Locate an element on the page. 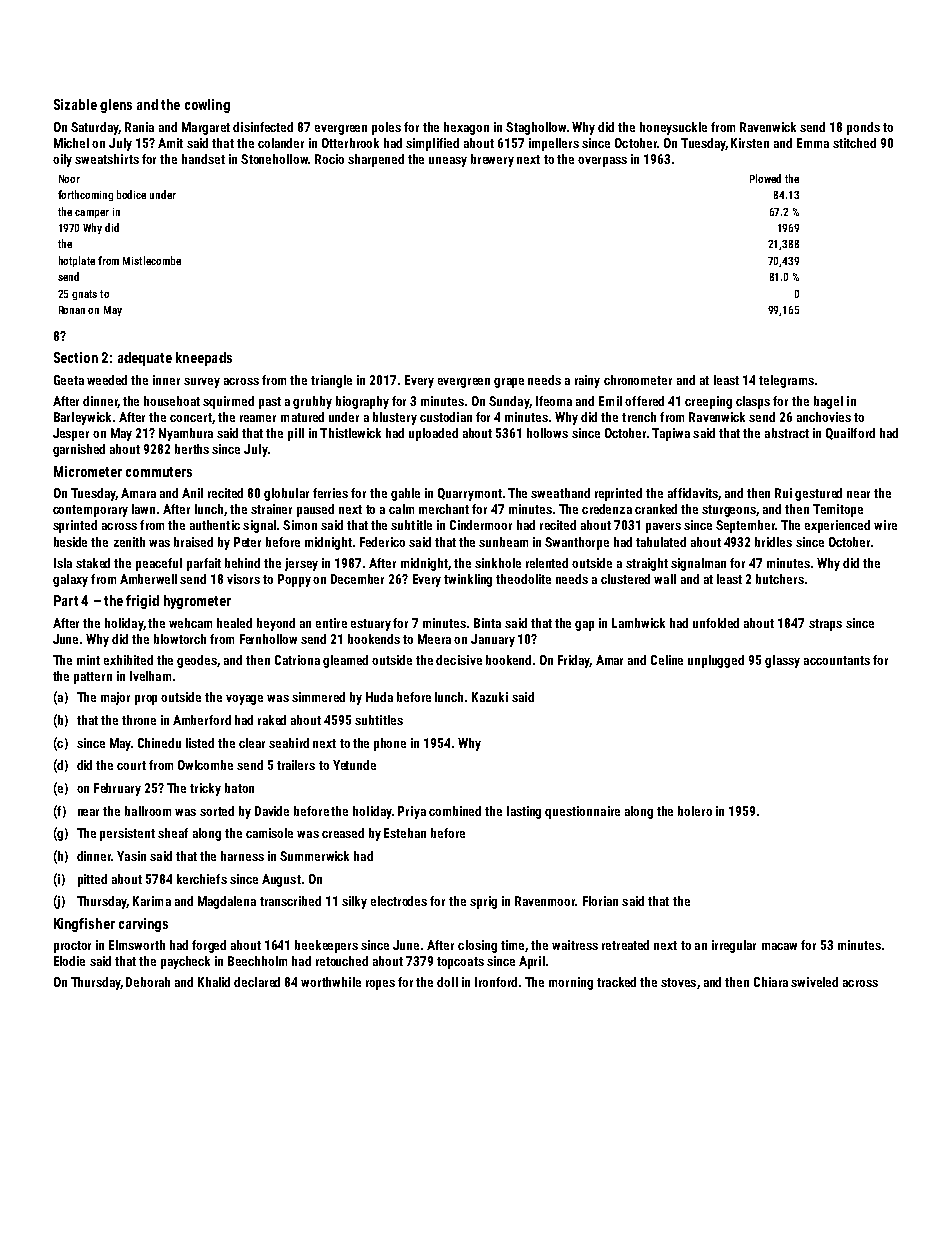  cowling is located at coordinates (207, 106).
